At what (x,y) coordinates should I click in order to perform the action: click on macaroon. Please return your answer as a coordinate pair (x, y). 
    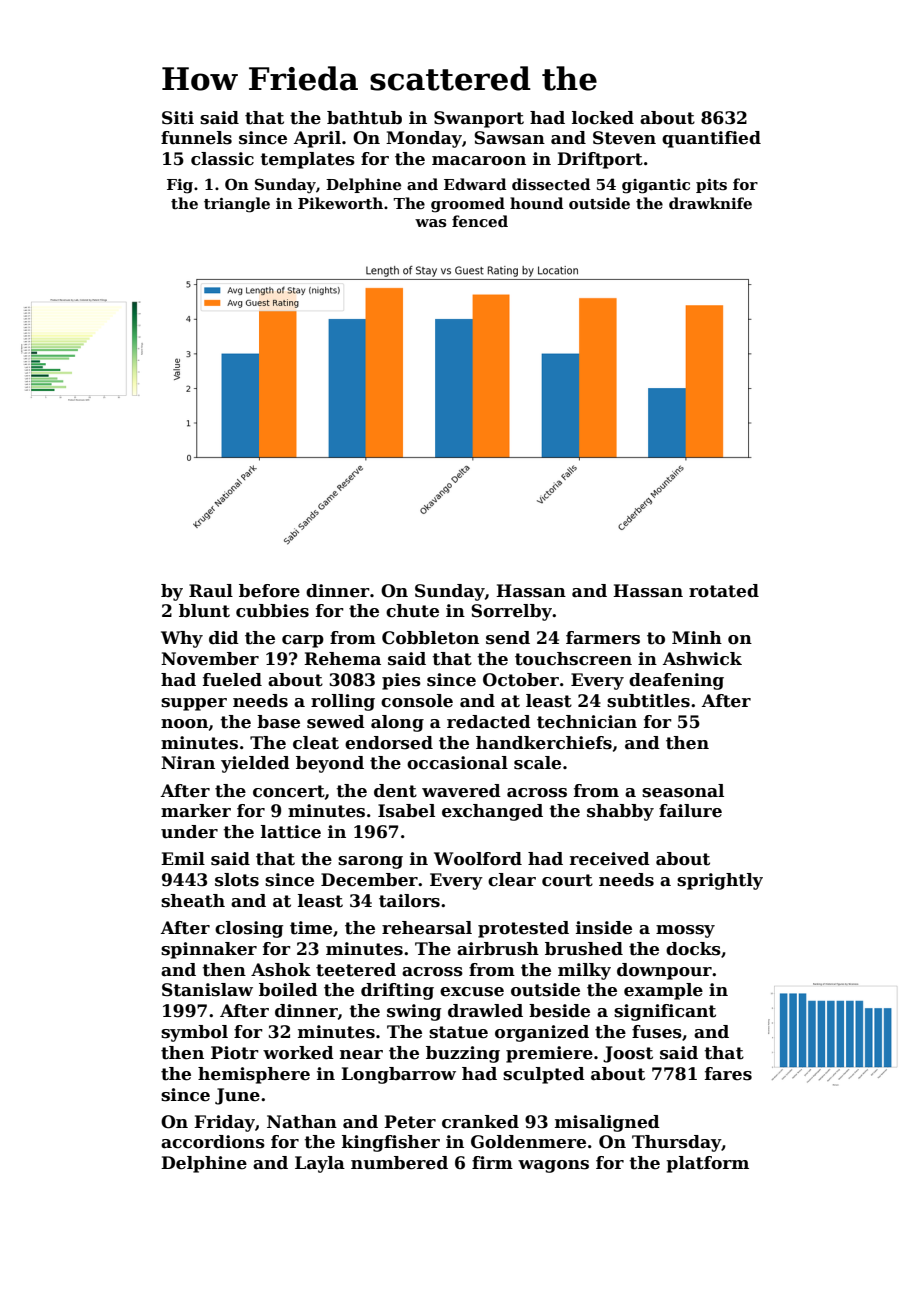
    Looking at the image, I should click on (479, 161).
